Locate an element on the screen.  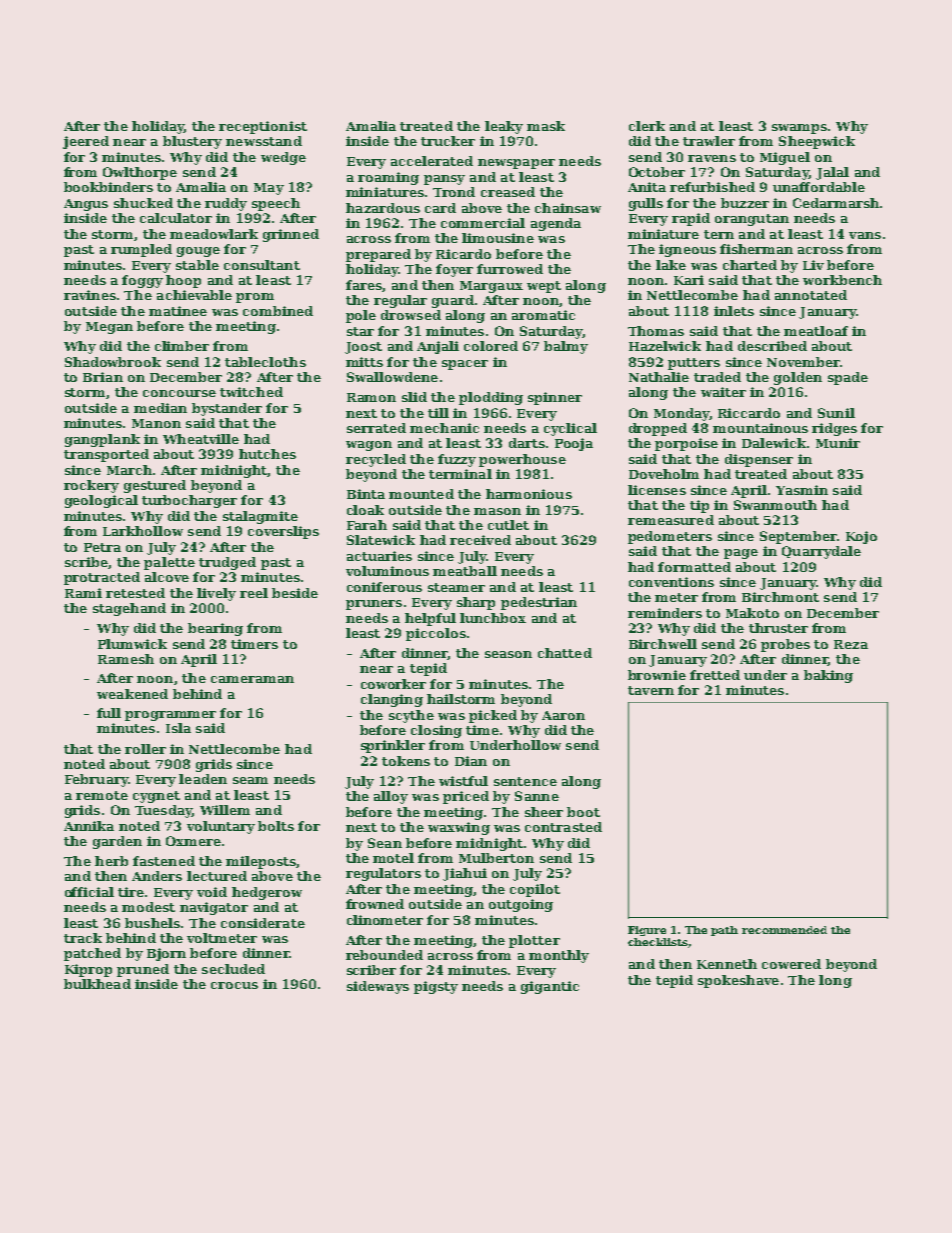
crocus is located at coordinates (234, 985).
